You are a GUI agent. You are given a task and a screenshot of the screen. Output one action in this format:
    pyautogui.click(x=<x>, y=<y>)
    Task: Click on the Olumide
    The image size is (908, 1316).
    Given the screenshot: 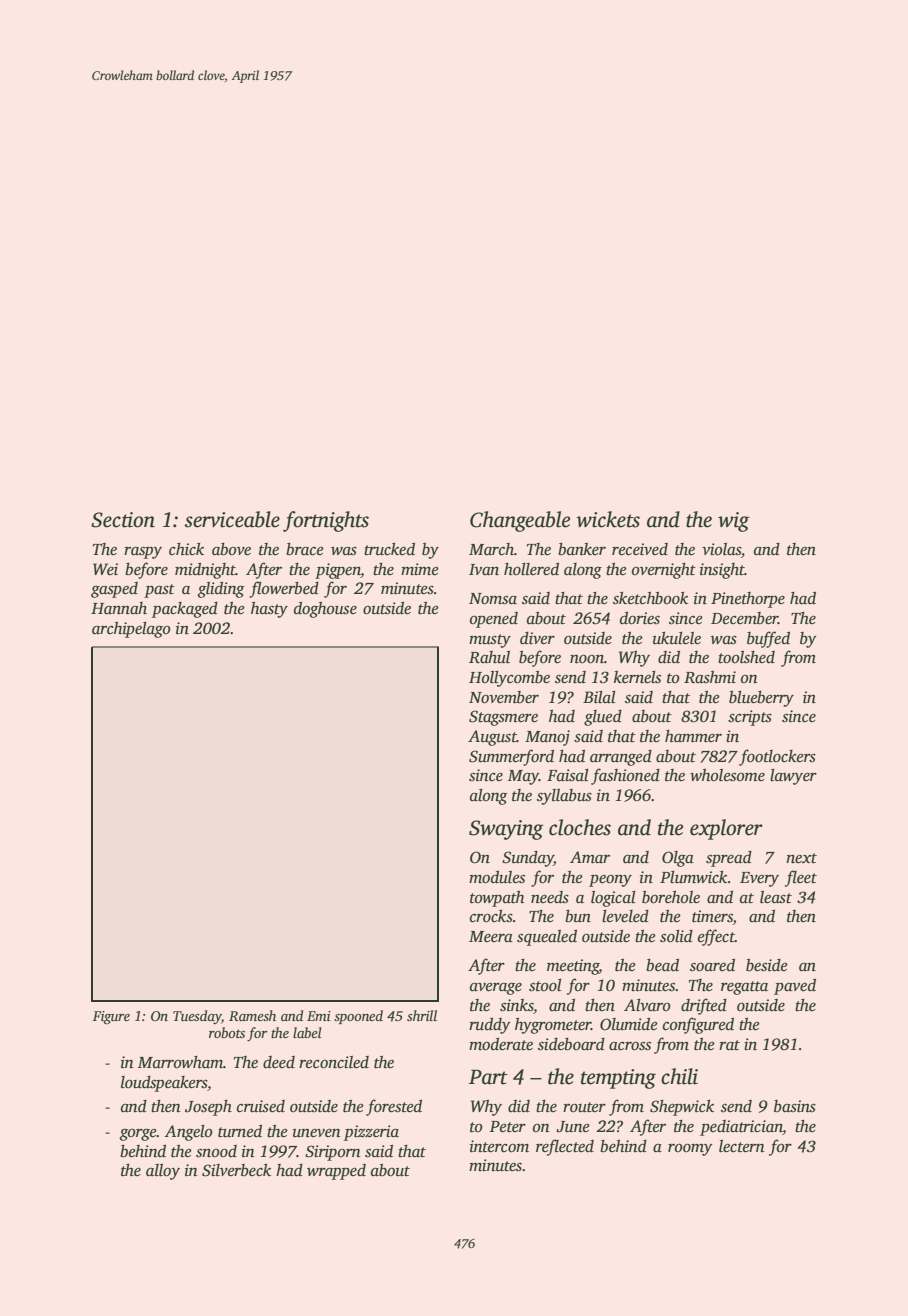 What is the action you would take?
    pyautogui.click(x=629, y=1024)
